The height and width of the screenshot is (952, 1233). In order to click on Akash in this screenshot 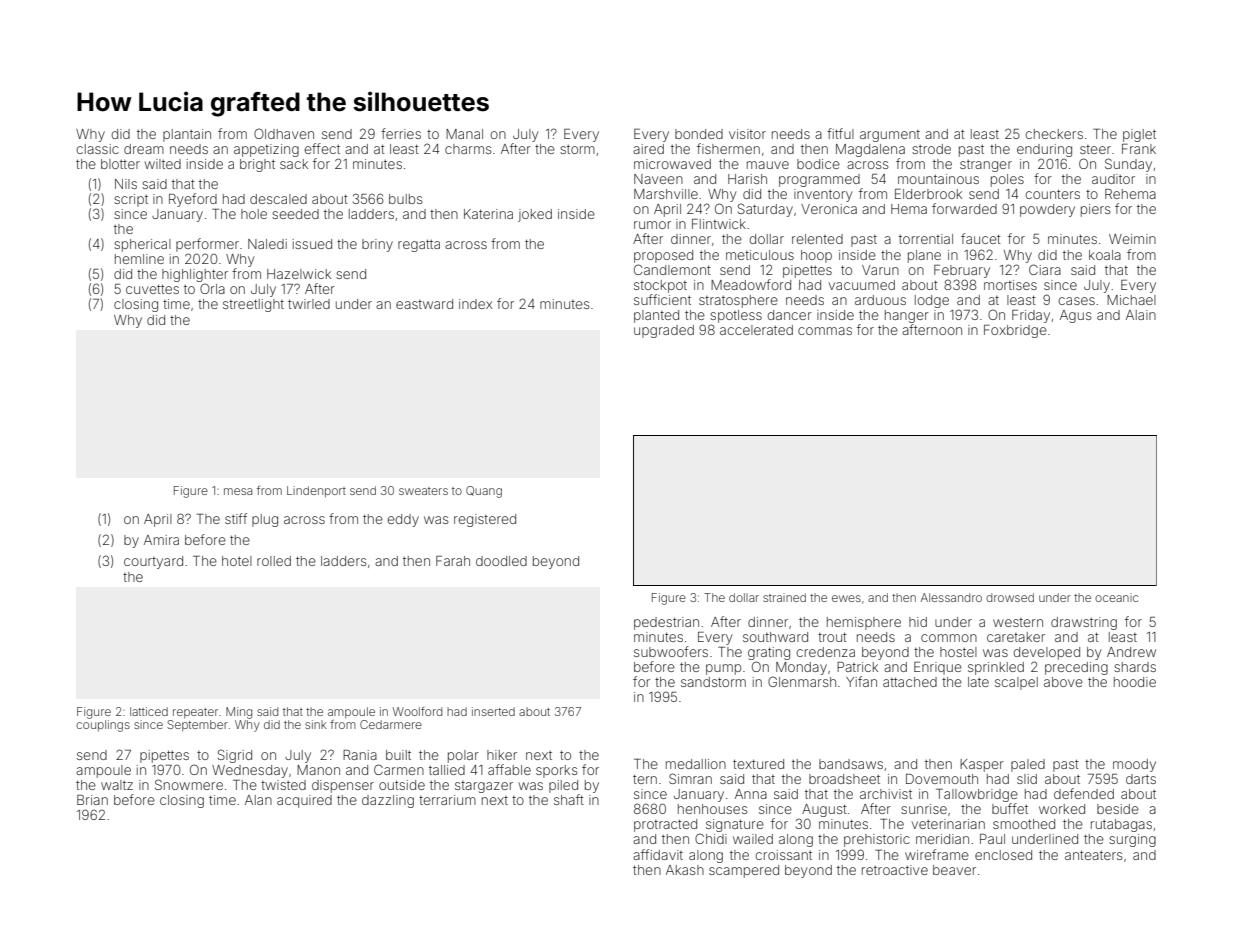, I will do `click(685, 870)`.
